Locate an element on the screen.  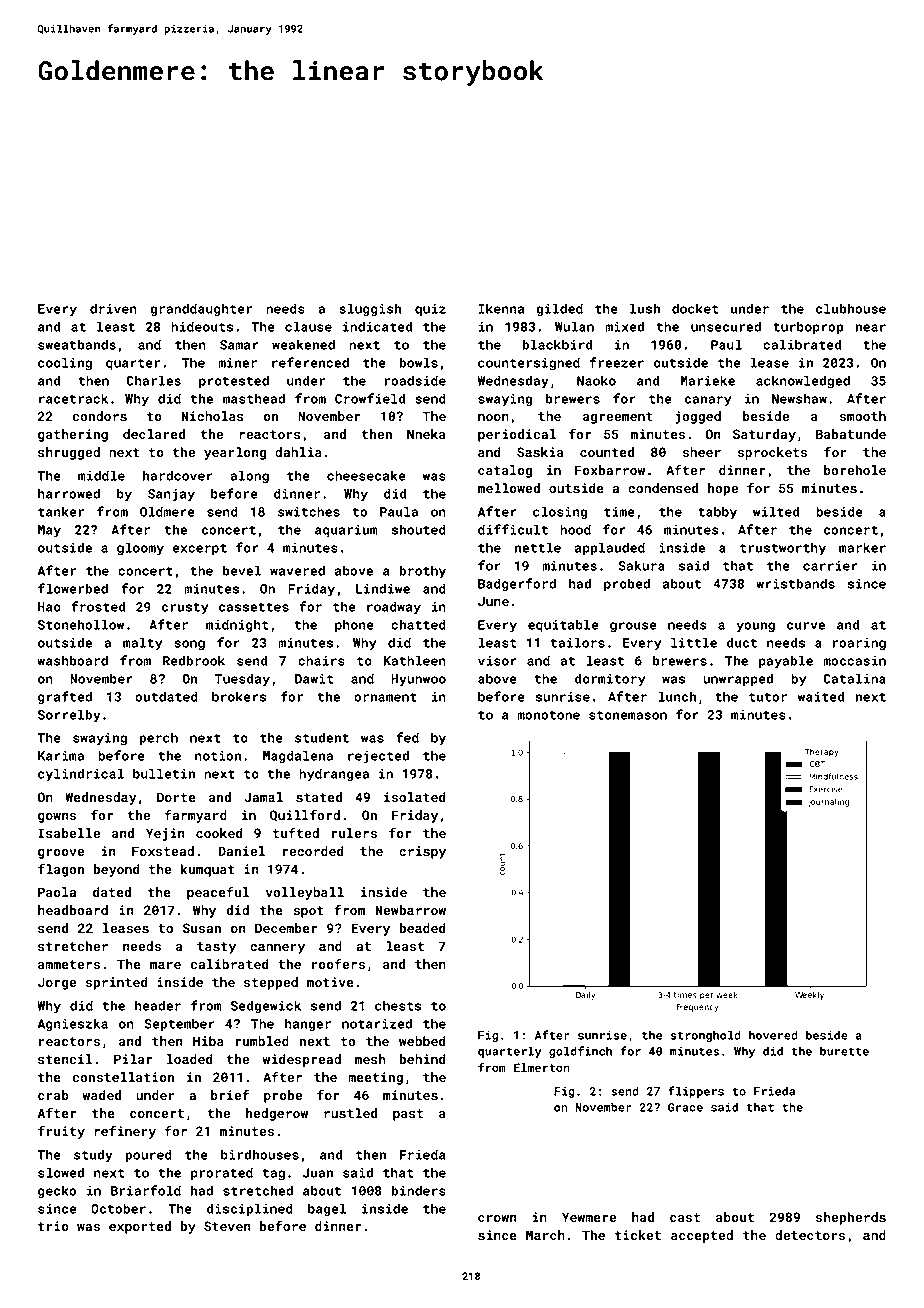
closing is located at coordinates (560, 513).
